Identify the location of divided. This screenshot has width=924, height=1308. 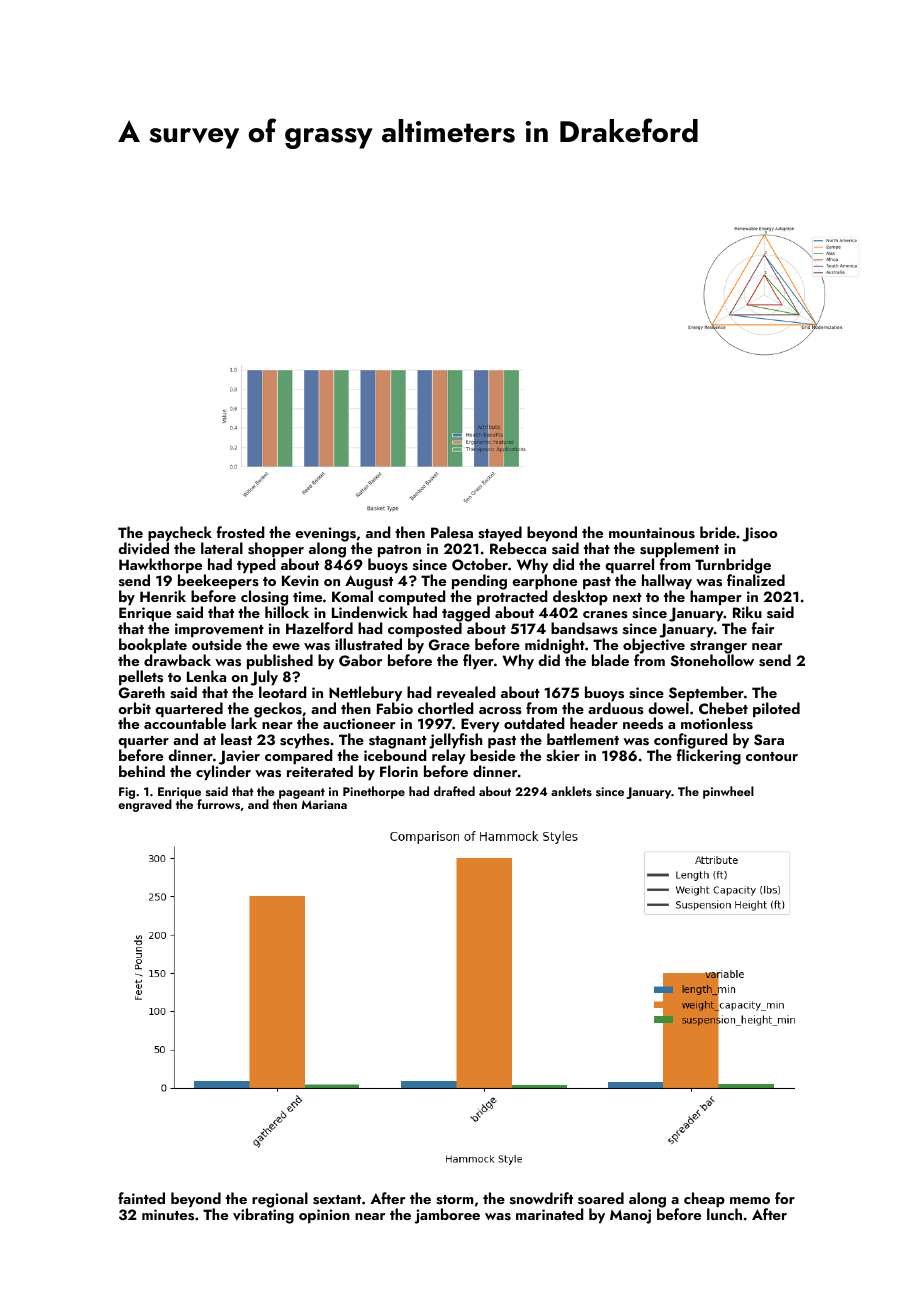
(143, 548).
